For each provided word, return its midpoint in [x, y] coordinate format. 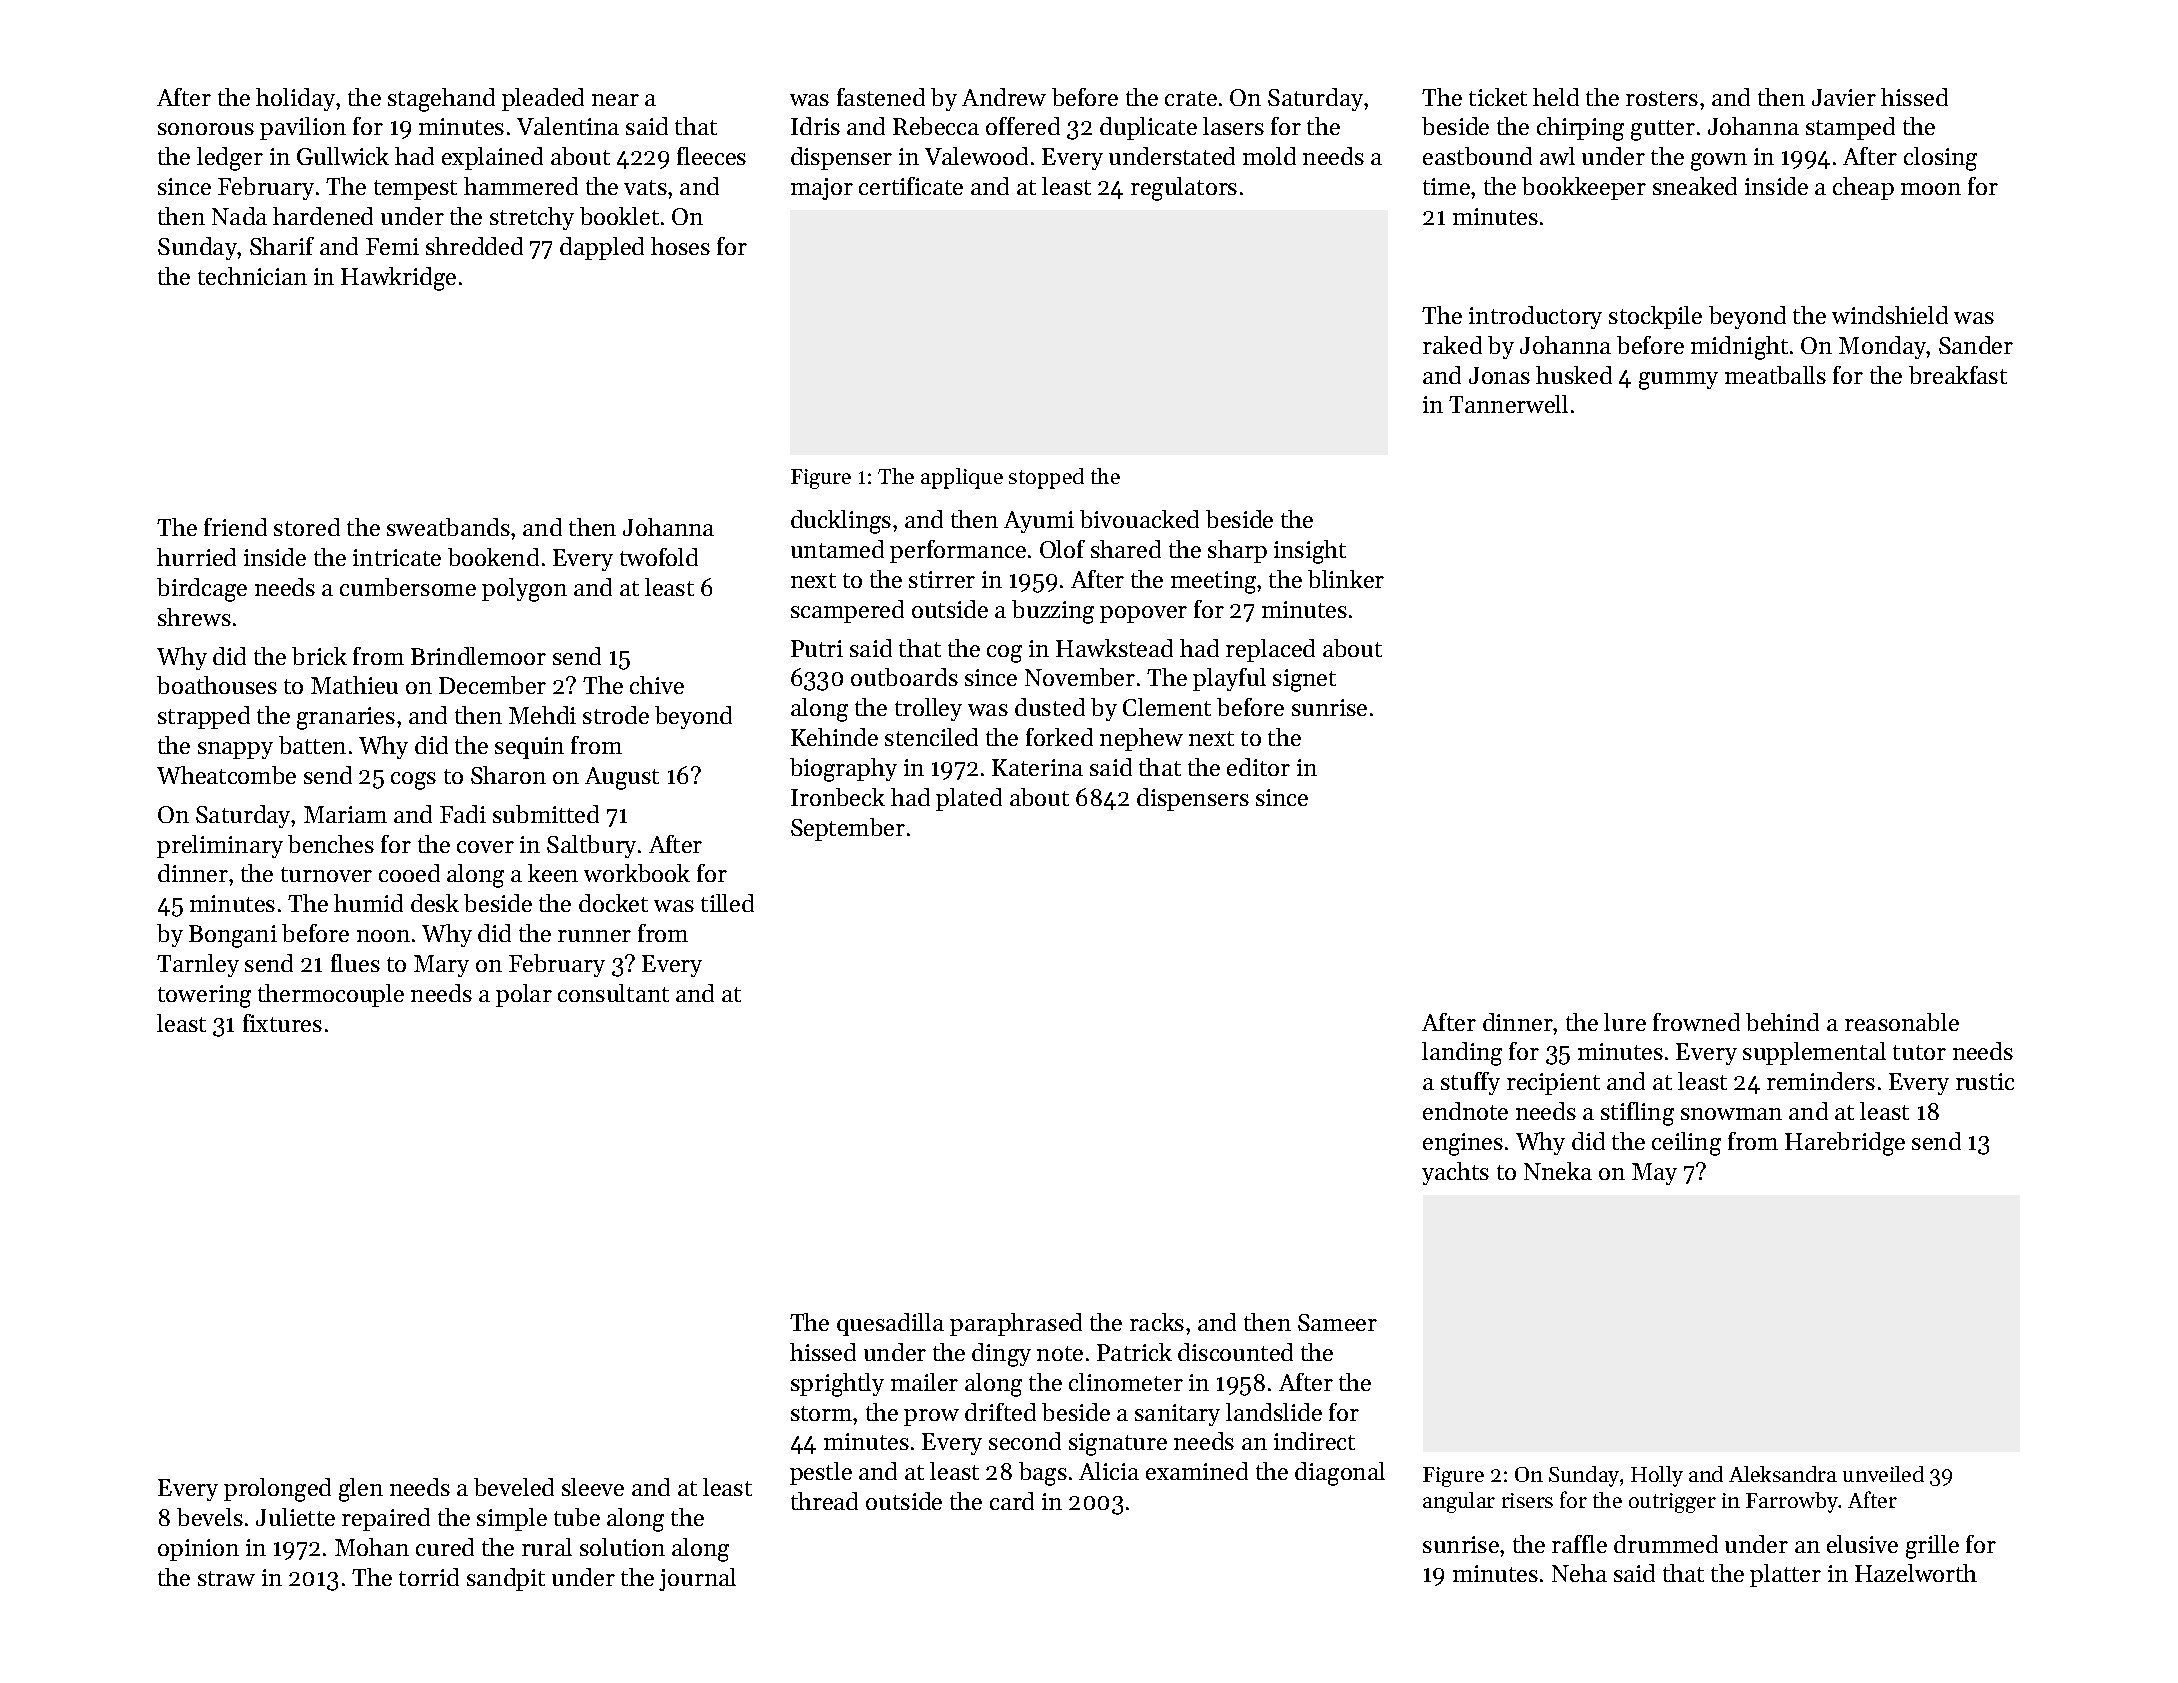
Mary [441, 966]
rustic [1985, 1081]
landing [1462, 1054]
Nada [239, 216]
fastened [881, 97]
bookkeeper [1584, 188]
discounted [1235, 1352]
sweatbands [448, 527]
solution [622, 1547]
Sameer [1337, 1322]
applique [962, 478]
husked [1574, 375]
